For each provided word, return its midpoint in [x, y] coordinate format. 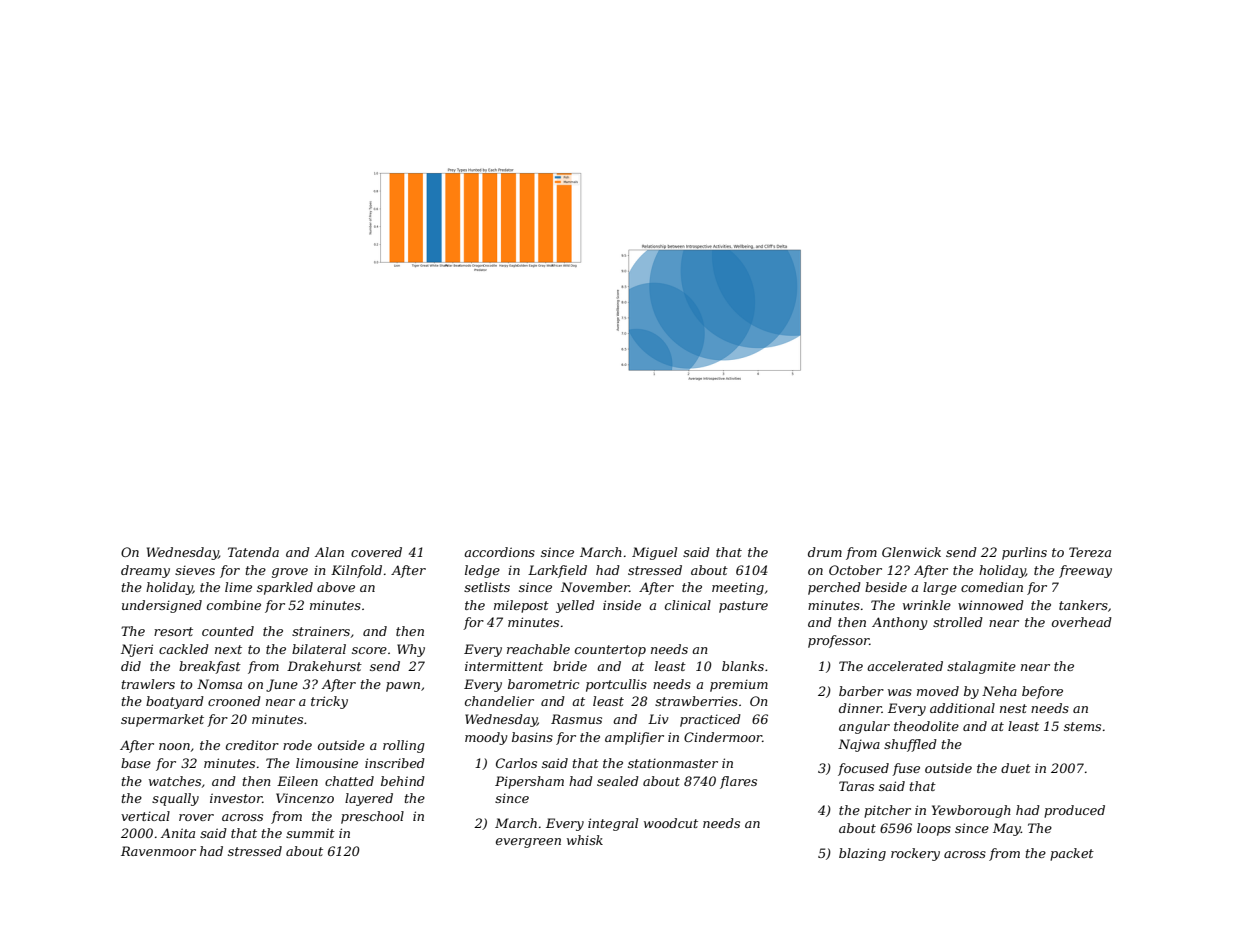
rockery [915, 854]
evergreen [528, 843]
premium [739, 685]
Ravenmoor [158, 851]
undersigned [162, 606]
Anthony [900, 623]
